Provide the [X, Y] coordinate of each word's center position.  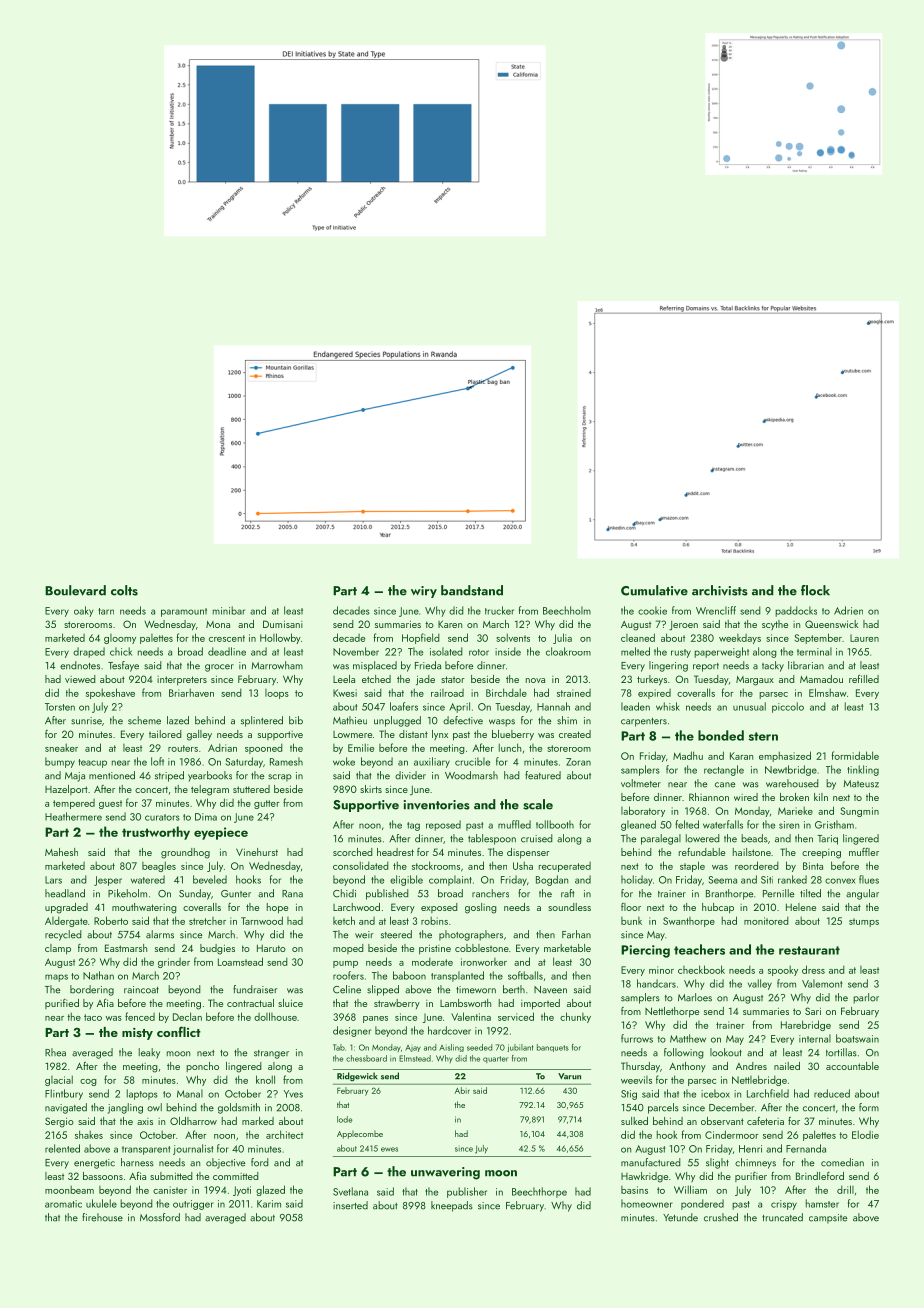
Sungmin [859, 812]
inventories [437, 805]
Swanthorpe [689, 922]
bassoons [103, 1176]
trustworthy [156, 833]
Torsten [60, 707]
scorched [352, 852]
